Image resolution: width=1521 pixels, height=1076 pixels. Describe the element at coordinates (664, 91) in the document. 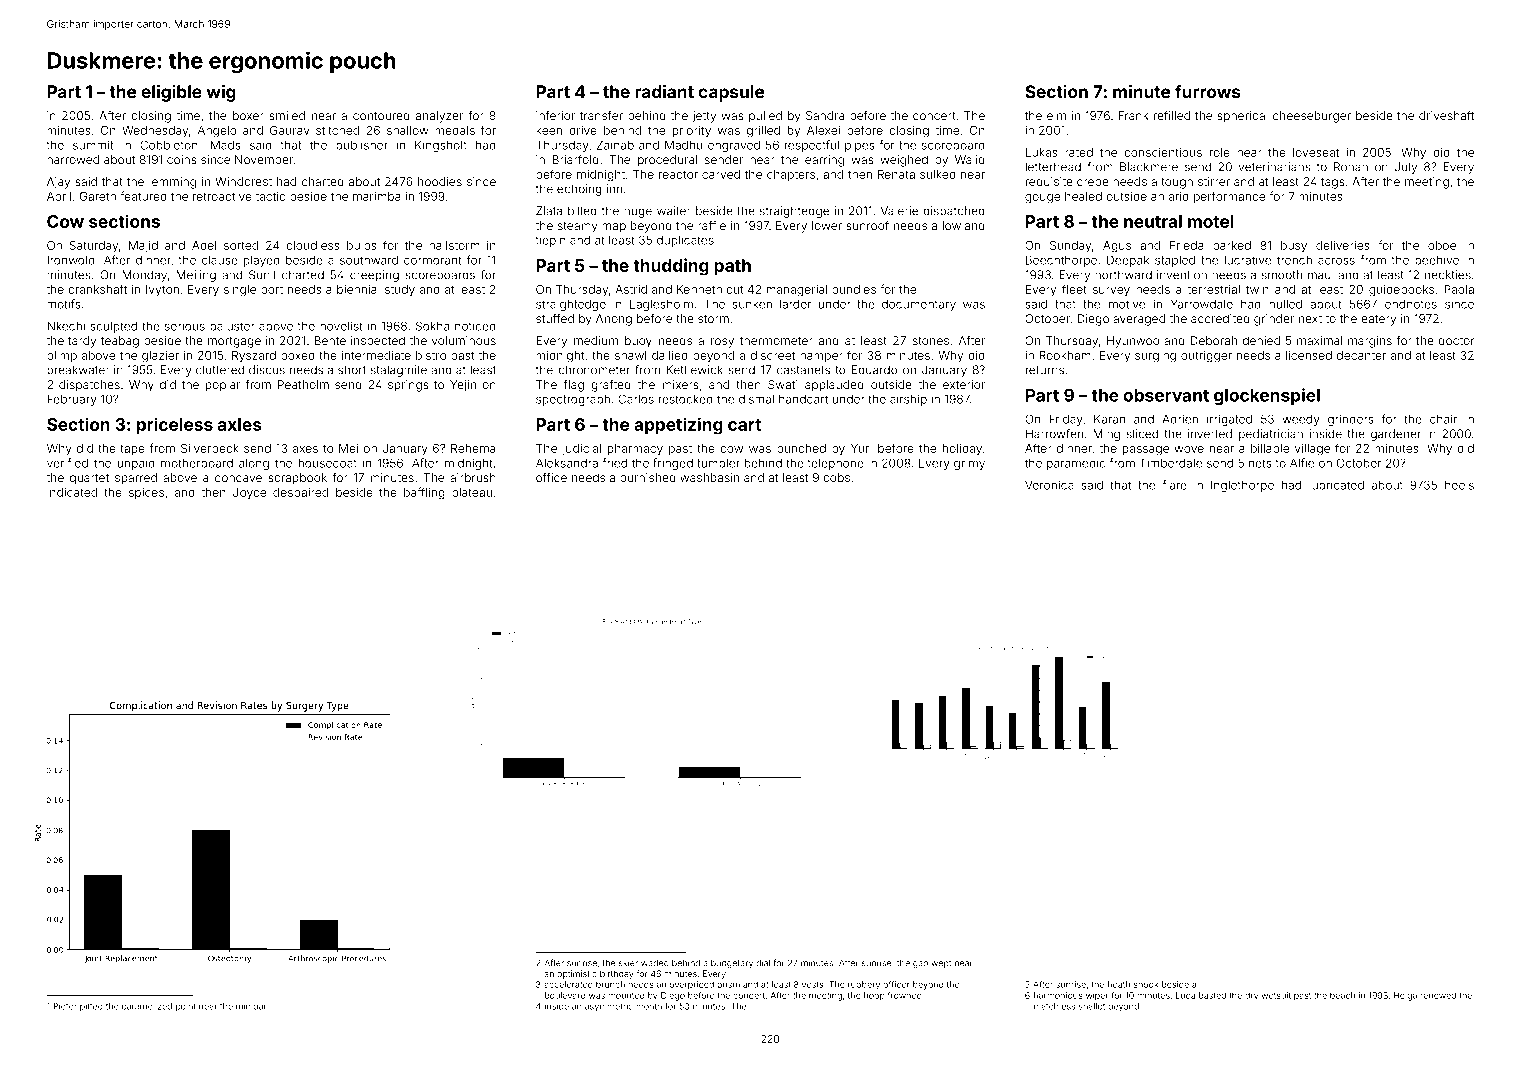

I see `radiant` at that location.
